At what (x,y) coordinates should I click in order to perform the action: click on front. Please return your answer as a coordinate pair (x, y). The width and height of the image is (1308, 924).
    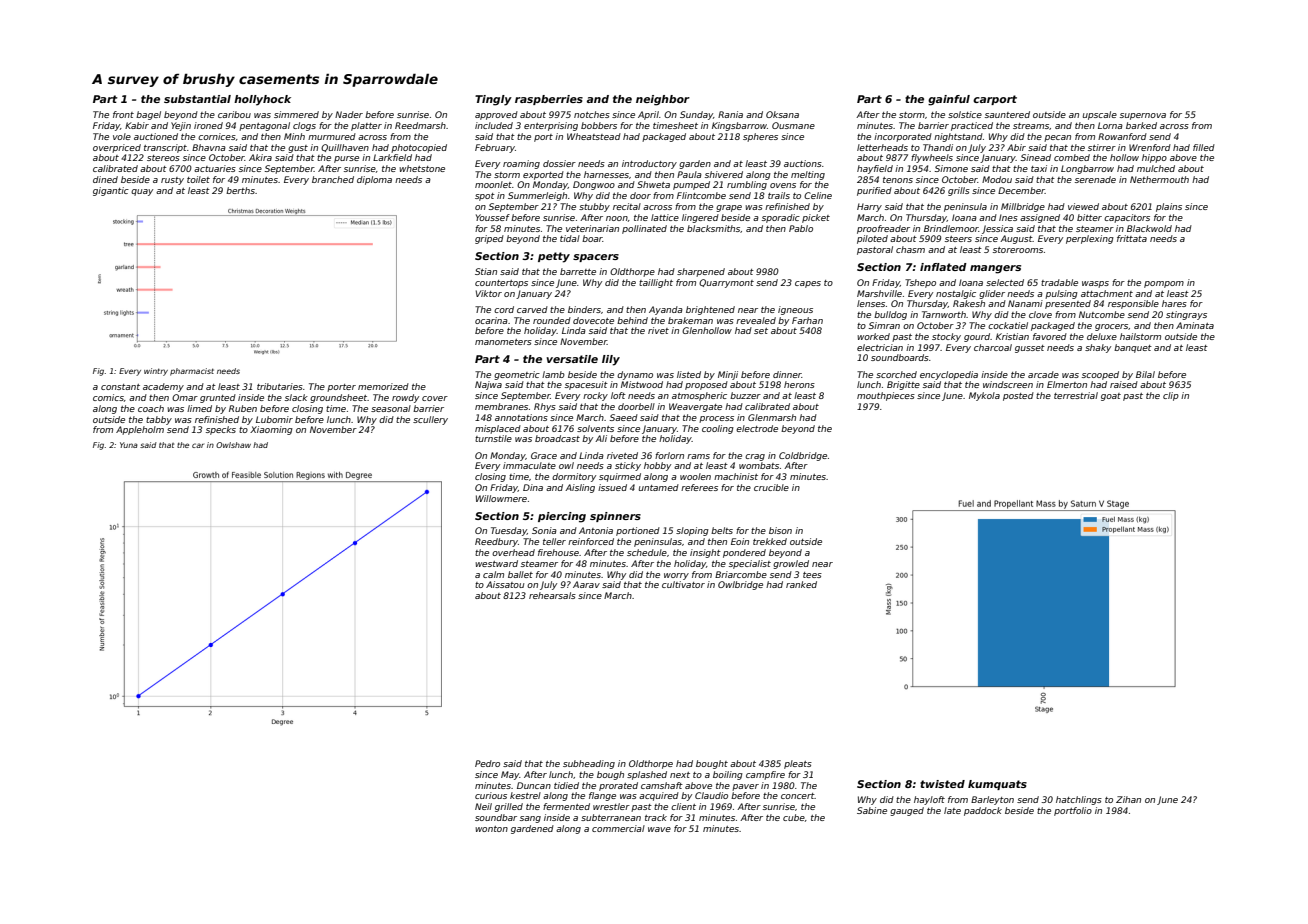
    Looking at the image, I should click on (123, 114).
